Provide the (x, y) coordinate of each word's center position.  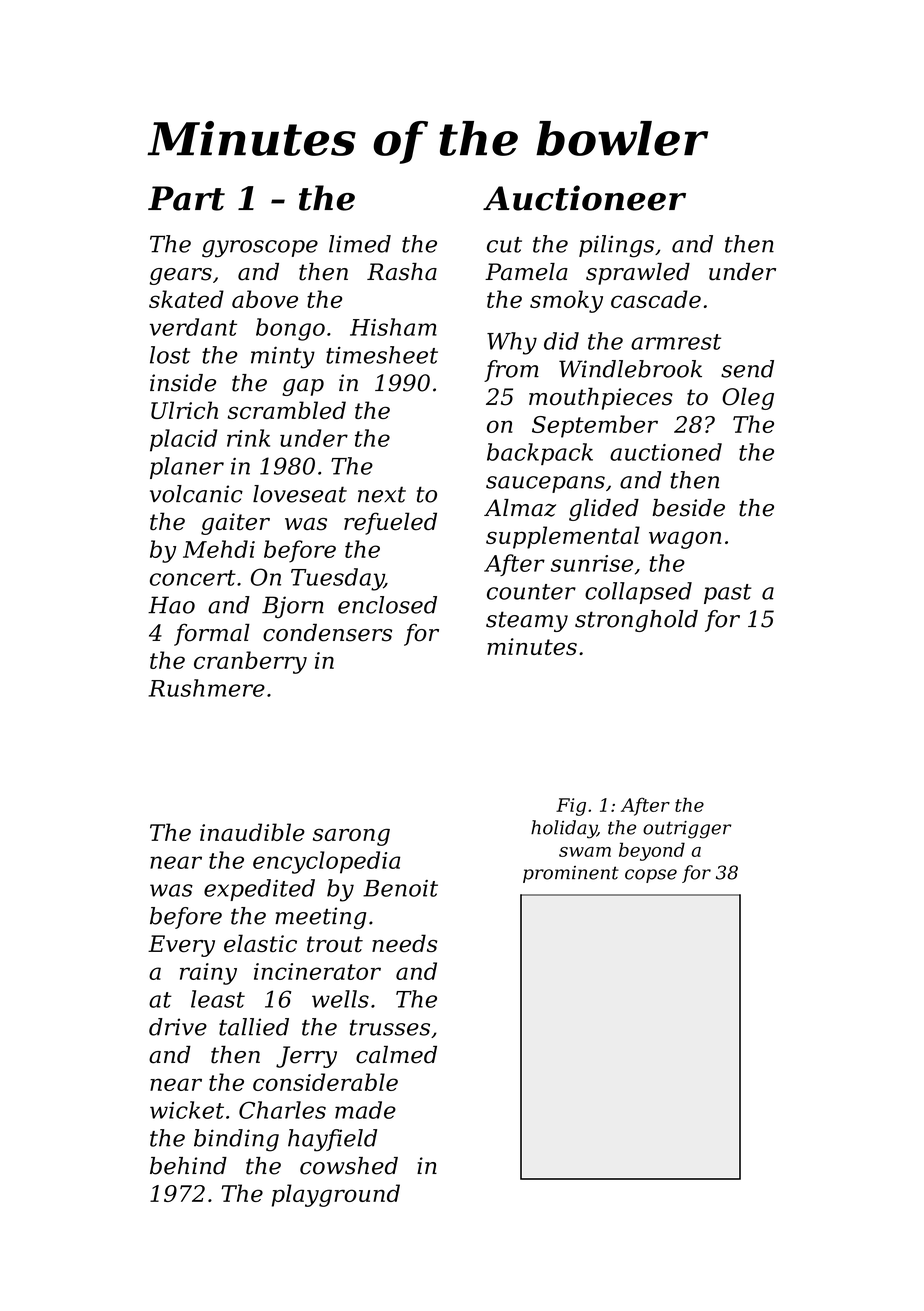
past (728, 594)
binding (236, 1140)
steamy (527, 621)
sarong (351, 837)
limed (360, 244)
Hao (171, 605)
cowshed (349, 1166)
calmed (396, 1055)
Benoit (400, 888)
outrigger (687, 830)
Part (186, 198)
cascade (656, 299)
